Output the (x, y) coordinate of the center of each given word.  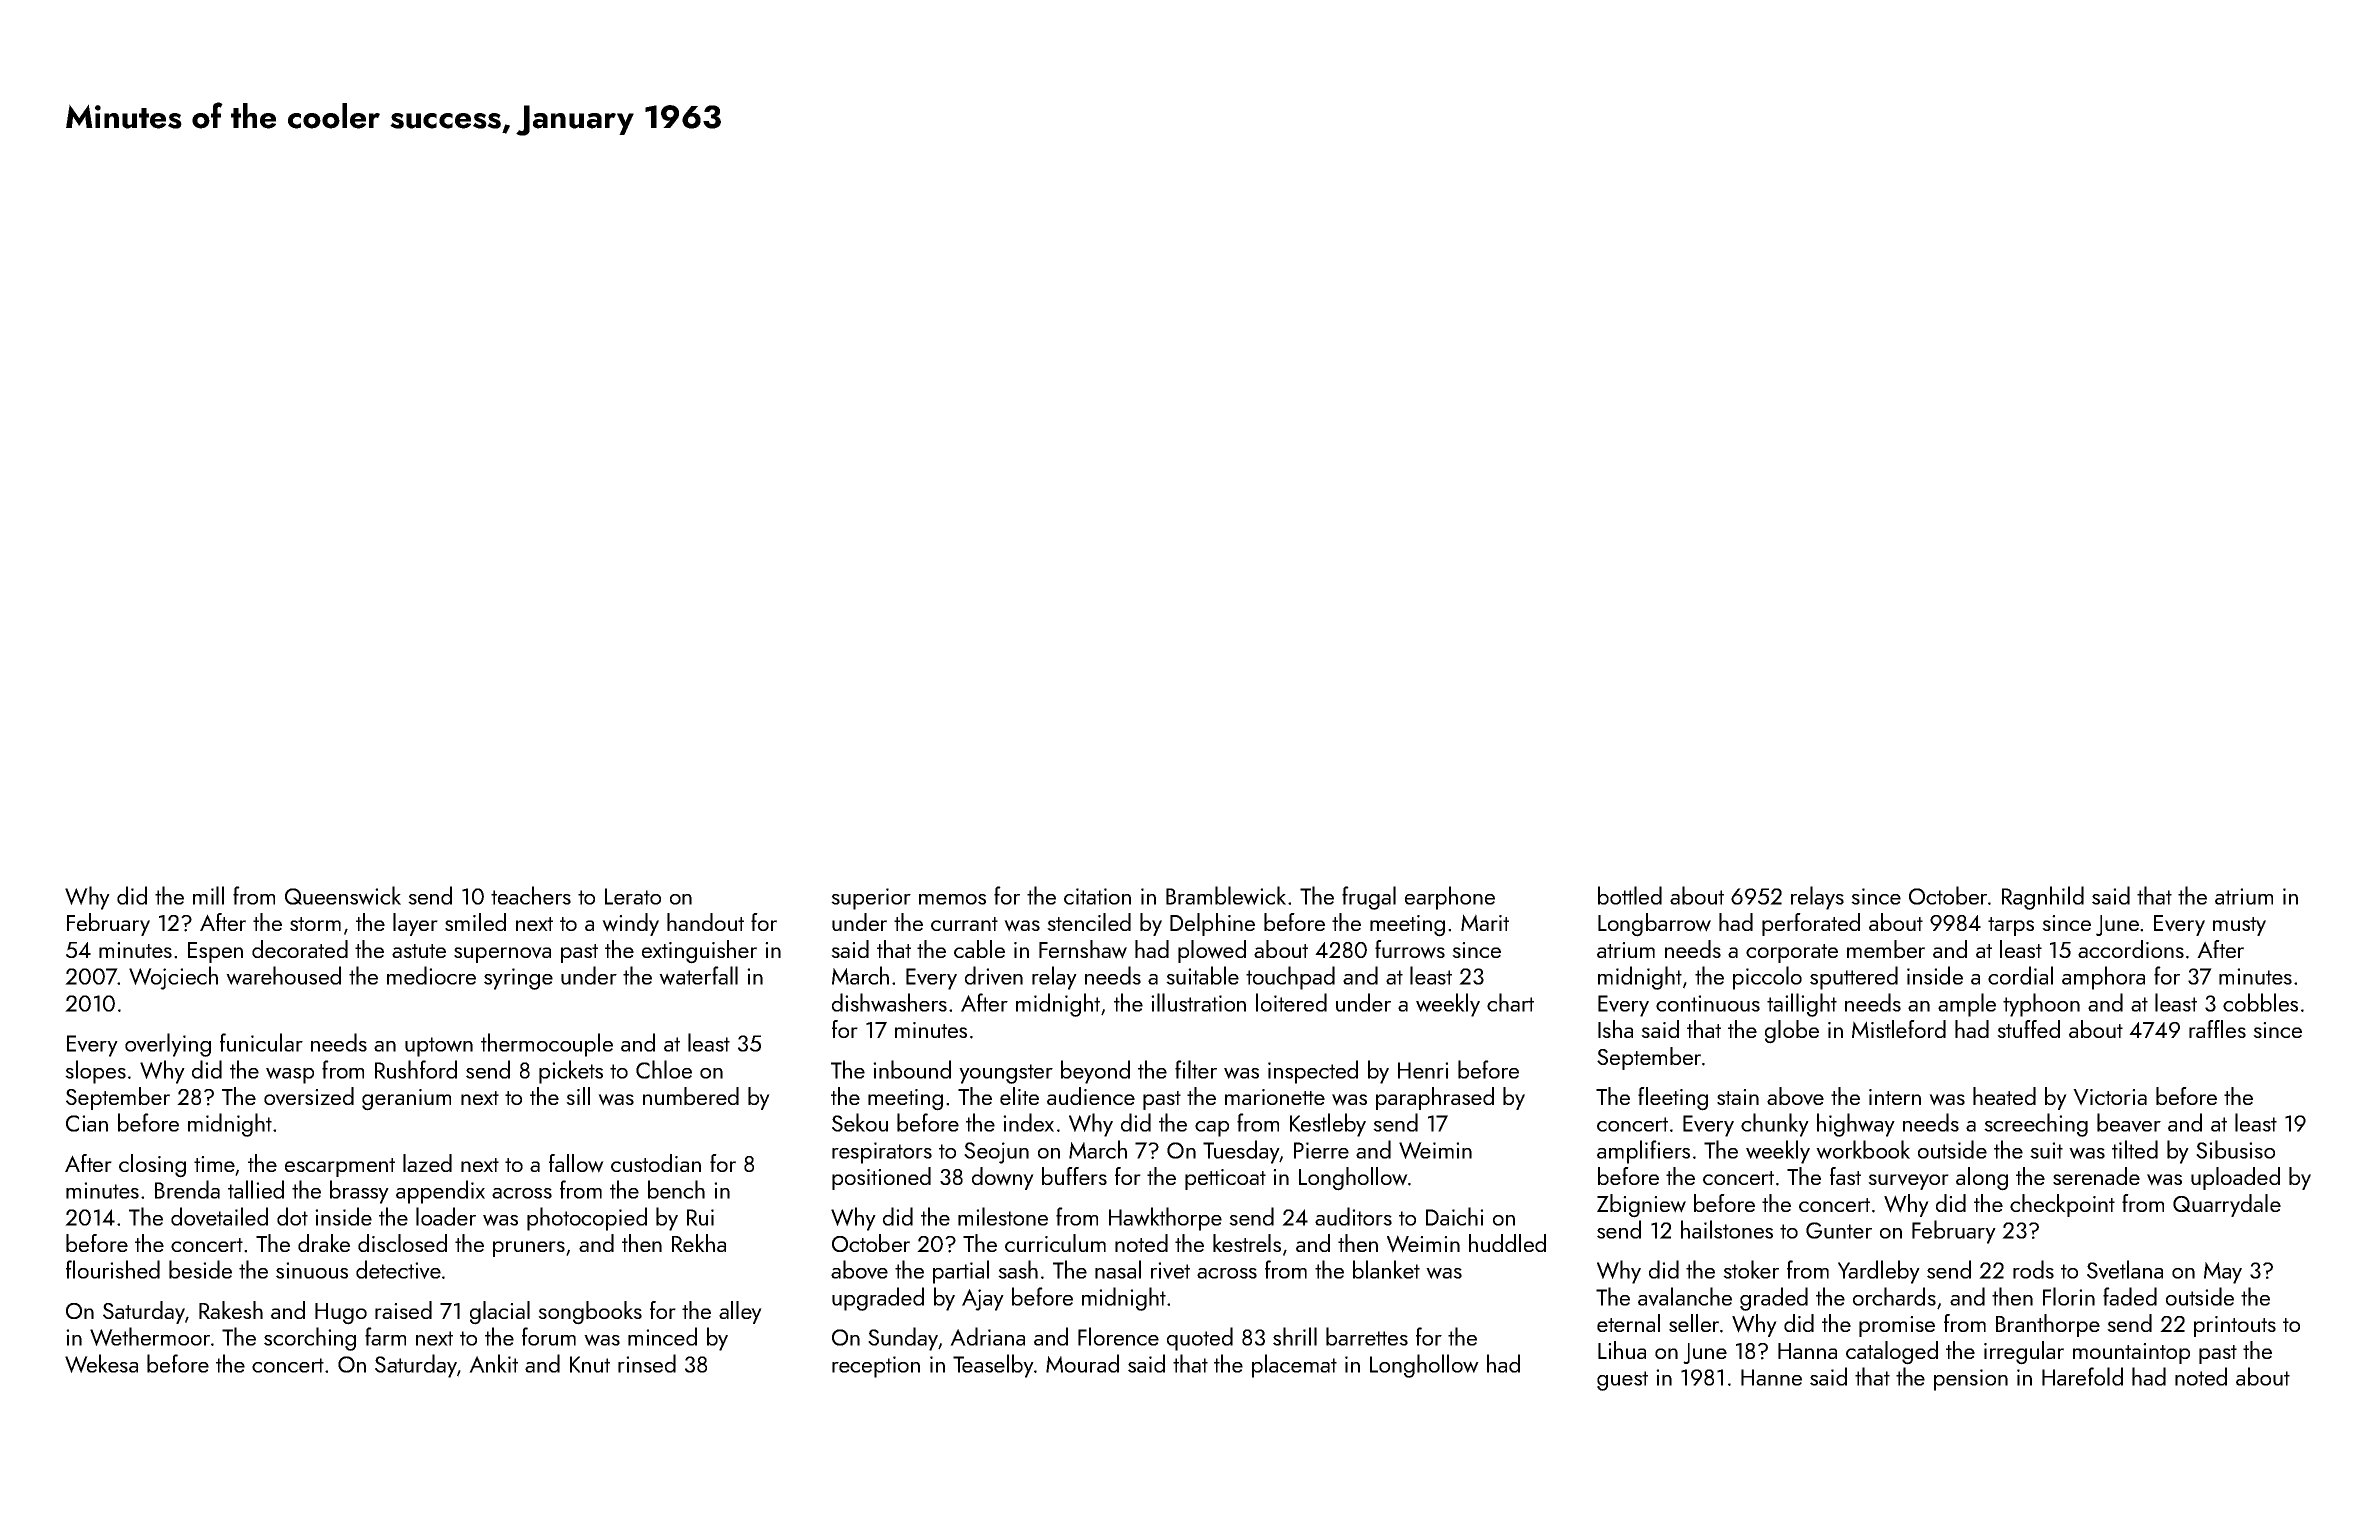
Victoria (2110, 1097)
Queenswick (343, 895)
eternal (1628, 1323)
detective (398, 1269)
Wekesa (101, 1363)
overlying (168, 1045)
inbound (912, 1069)
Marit (1485, 922)
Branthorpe (2048, 1325)
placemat (1294, 1366)
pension (1971, 1380)
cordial (2020, 975)
